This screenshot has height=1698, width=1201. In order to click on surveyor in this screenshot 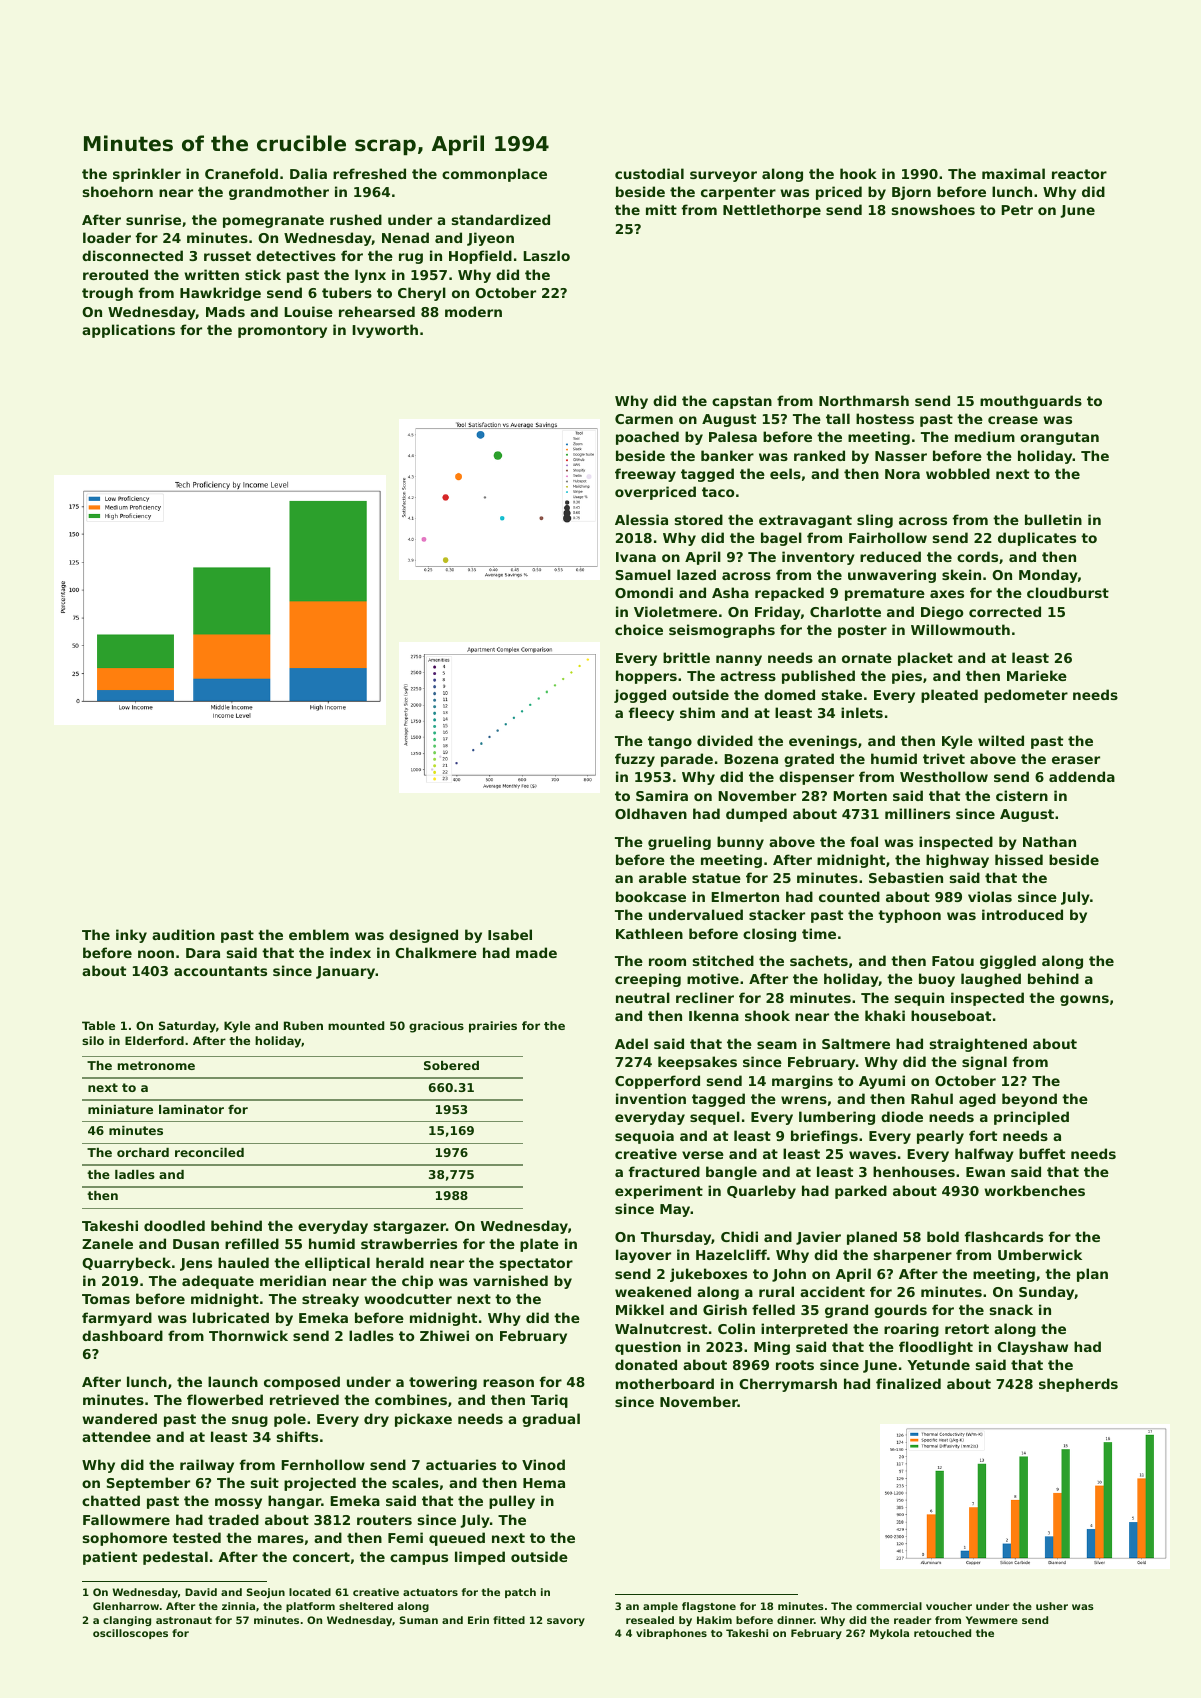, I will do `click(723, 176)`.
